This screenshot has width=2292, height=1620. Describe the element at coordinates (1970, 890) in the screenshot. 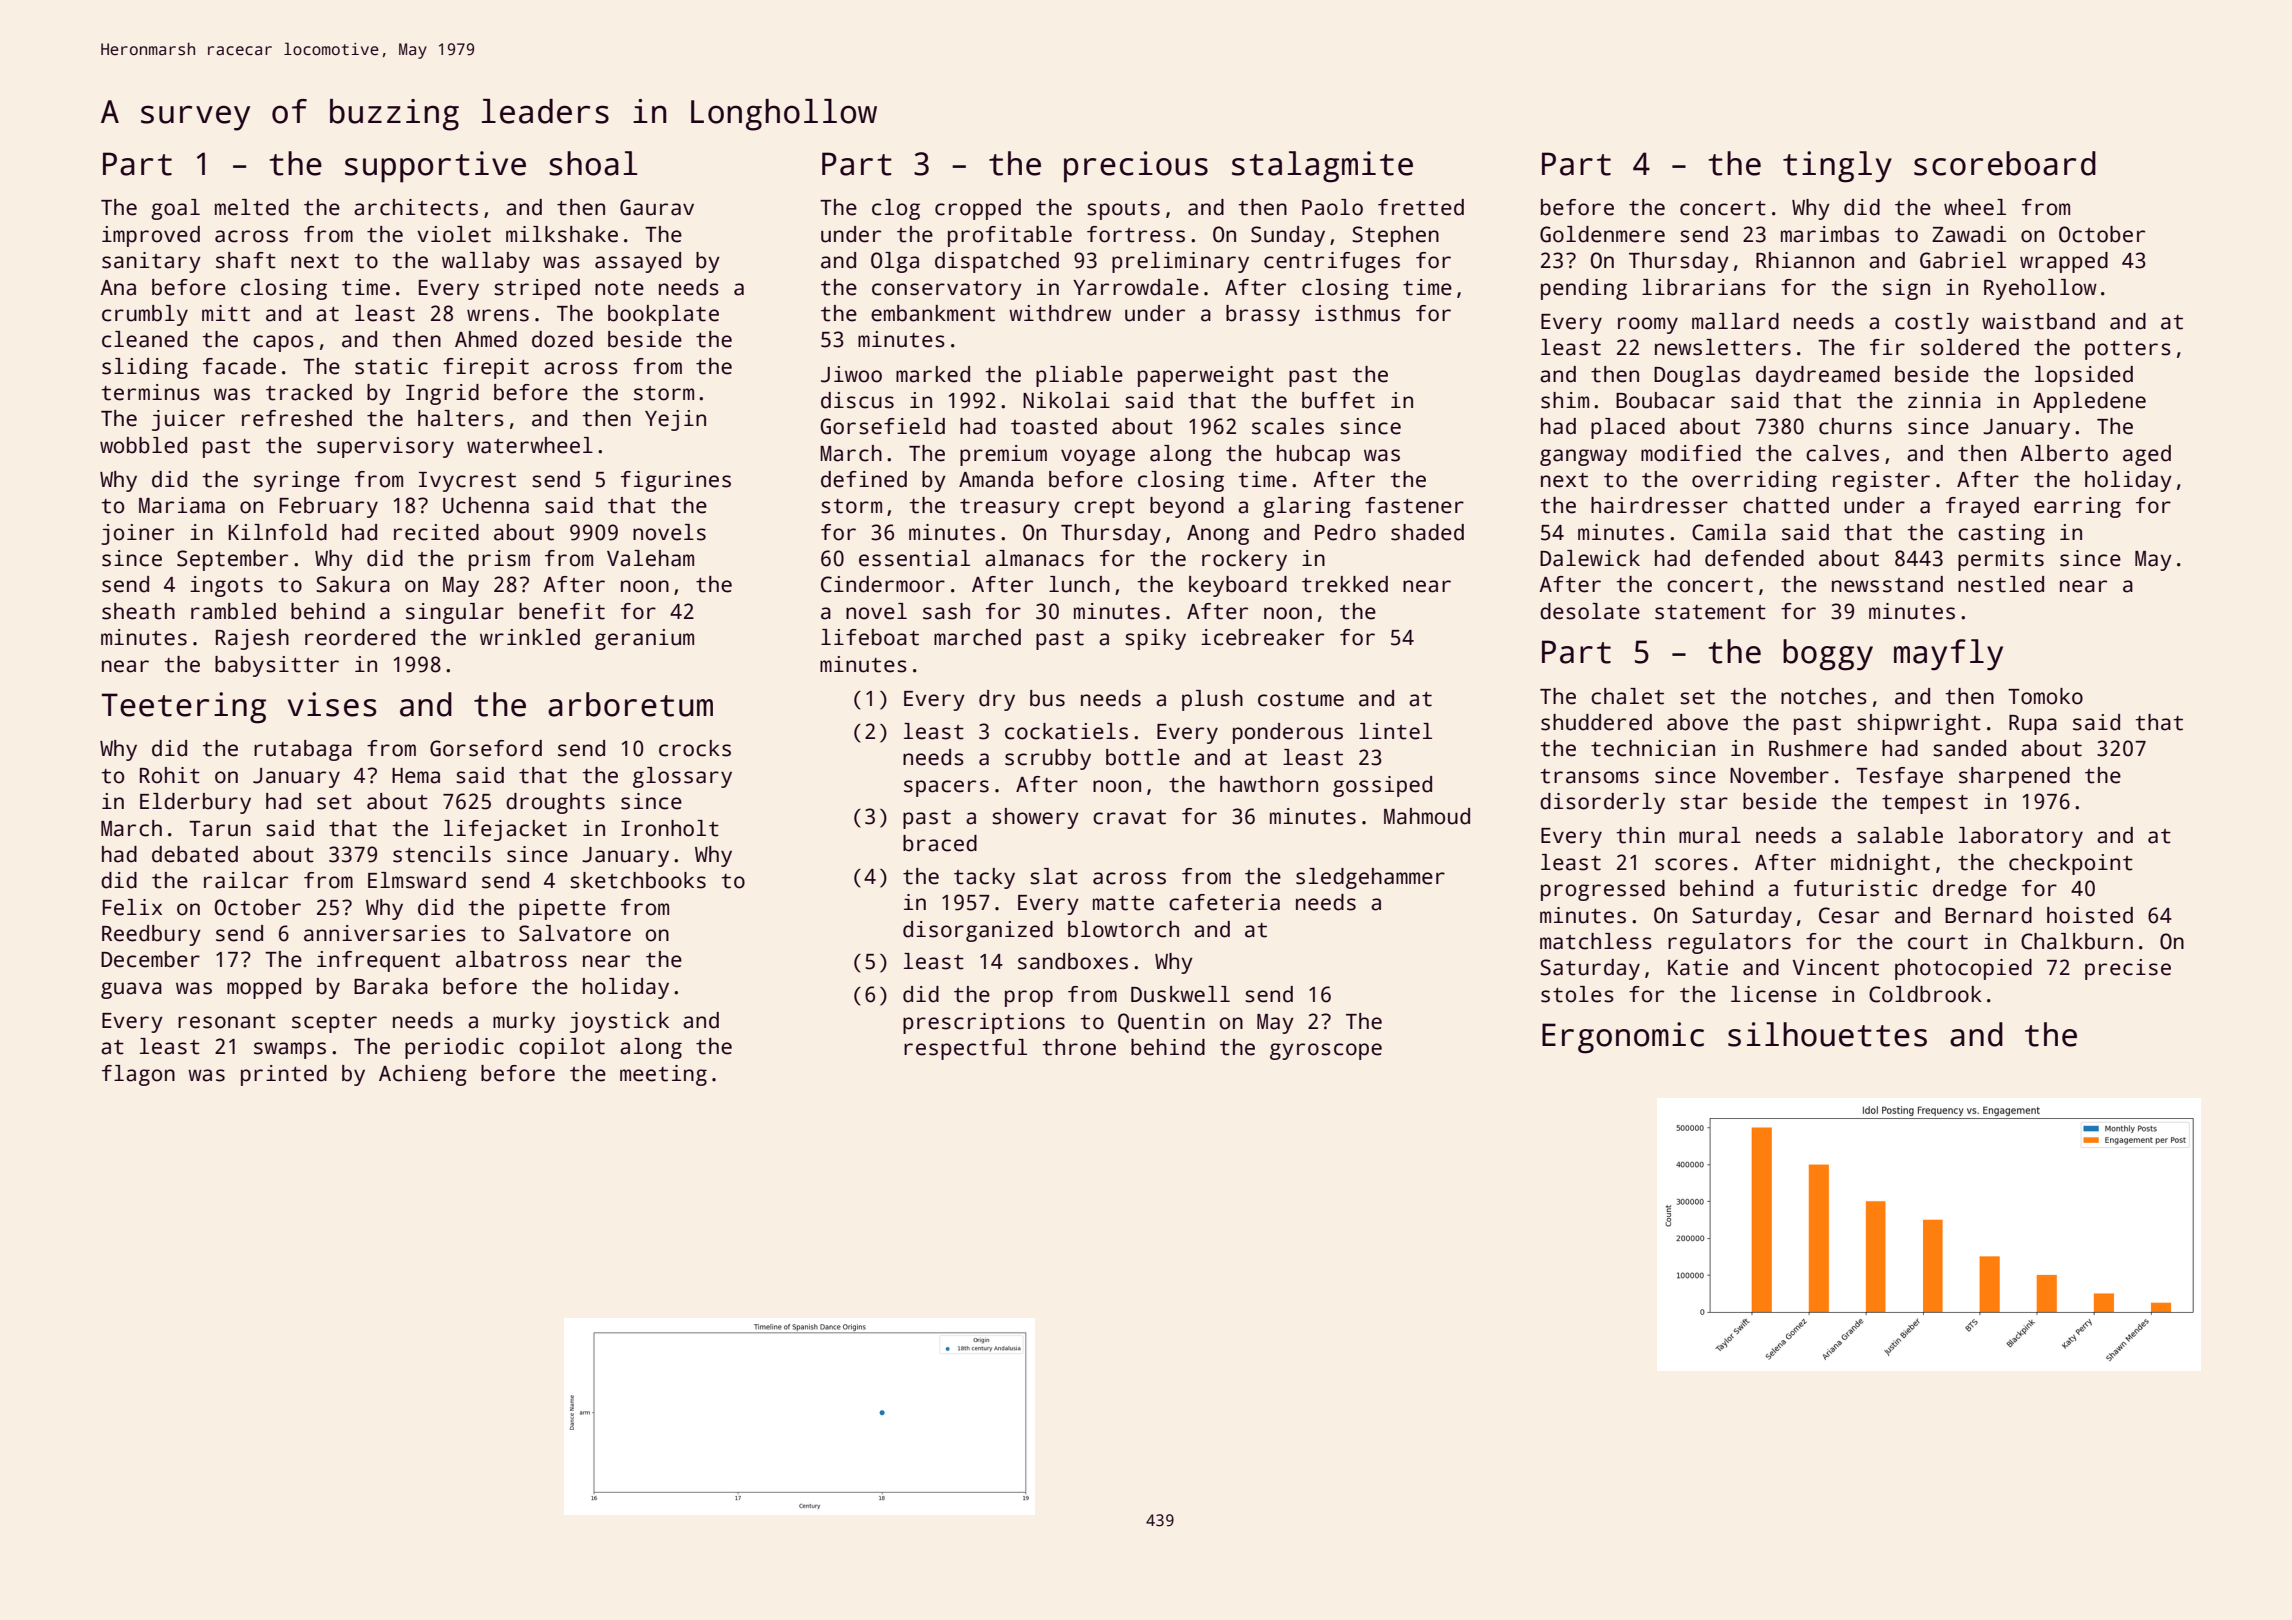

I see `dredge` at that location.
